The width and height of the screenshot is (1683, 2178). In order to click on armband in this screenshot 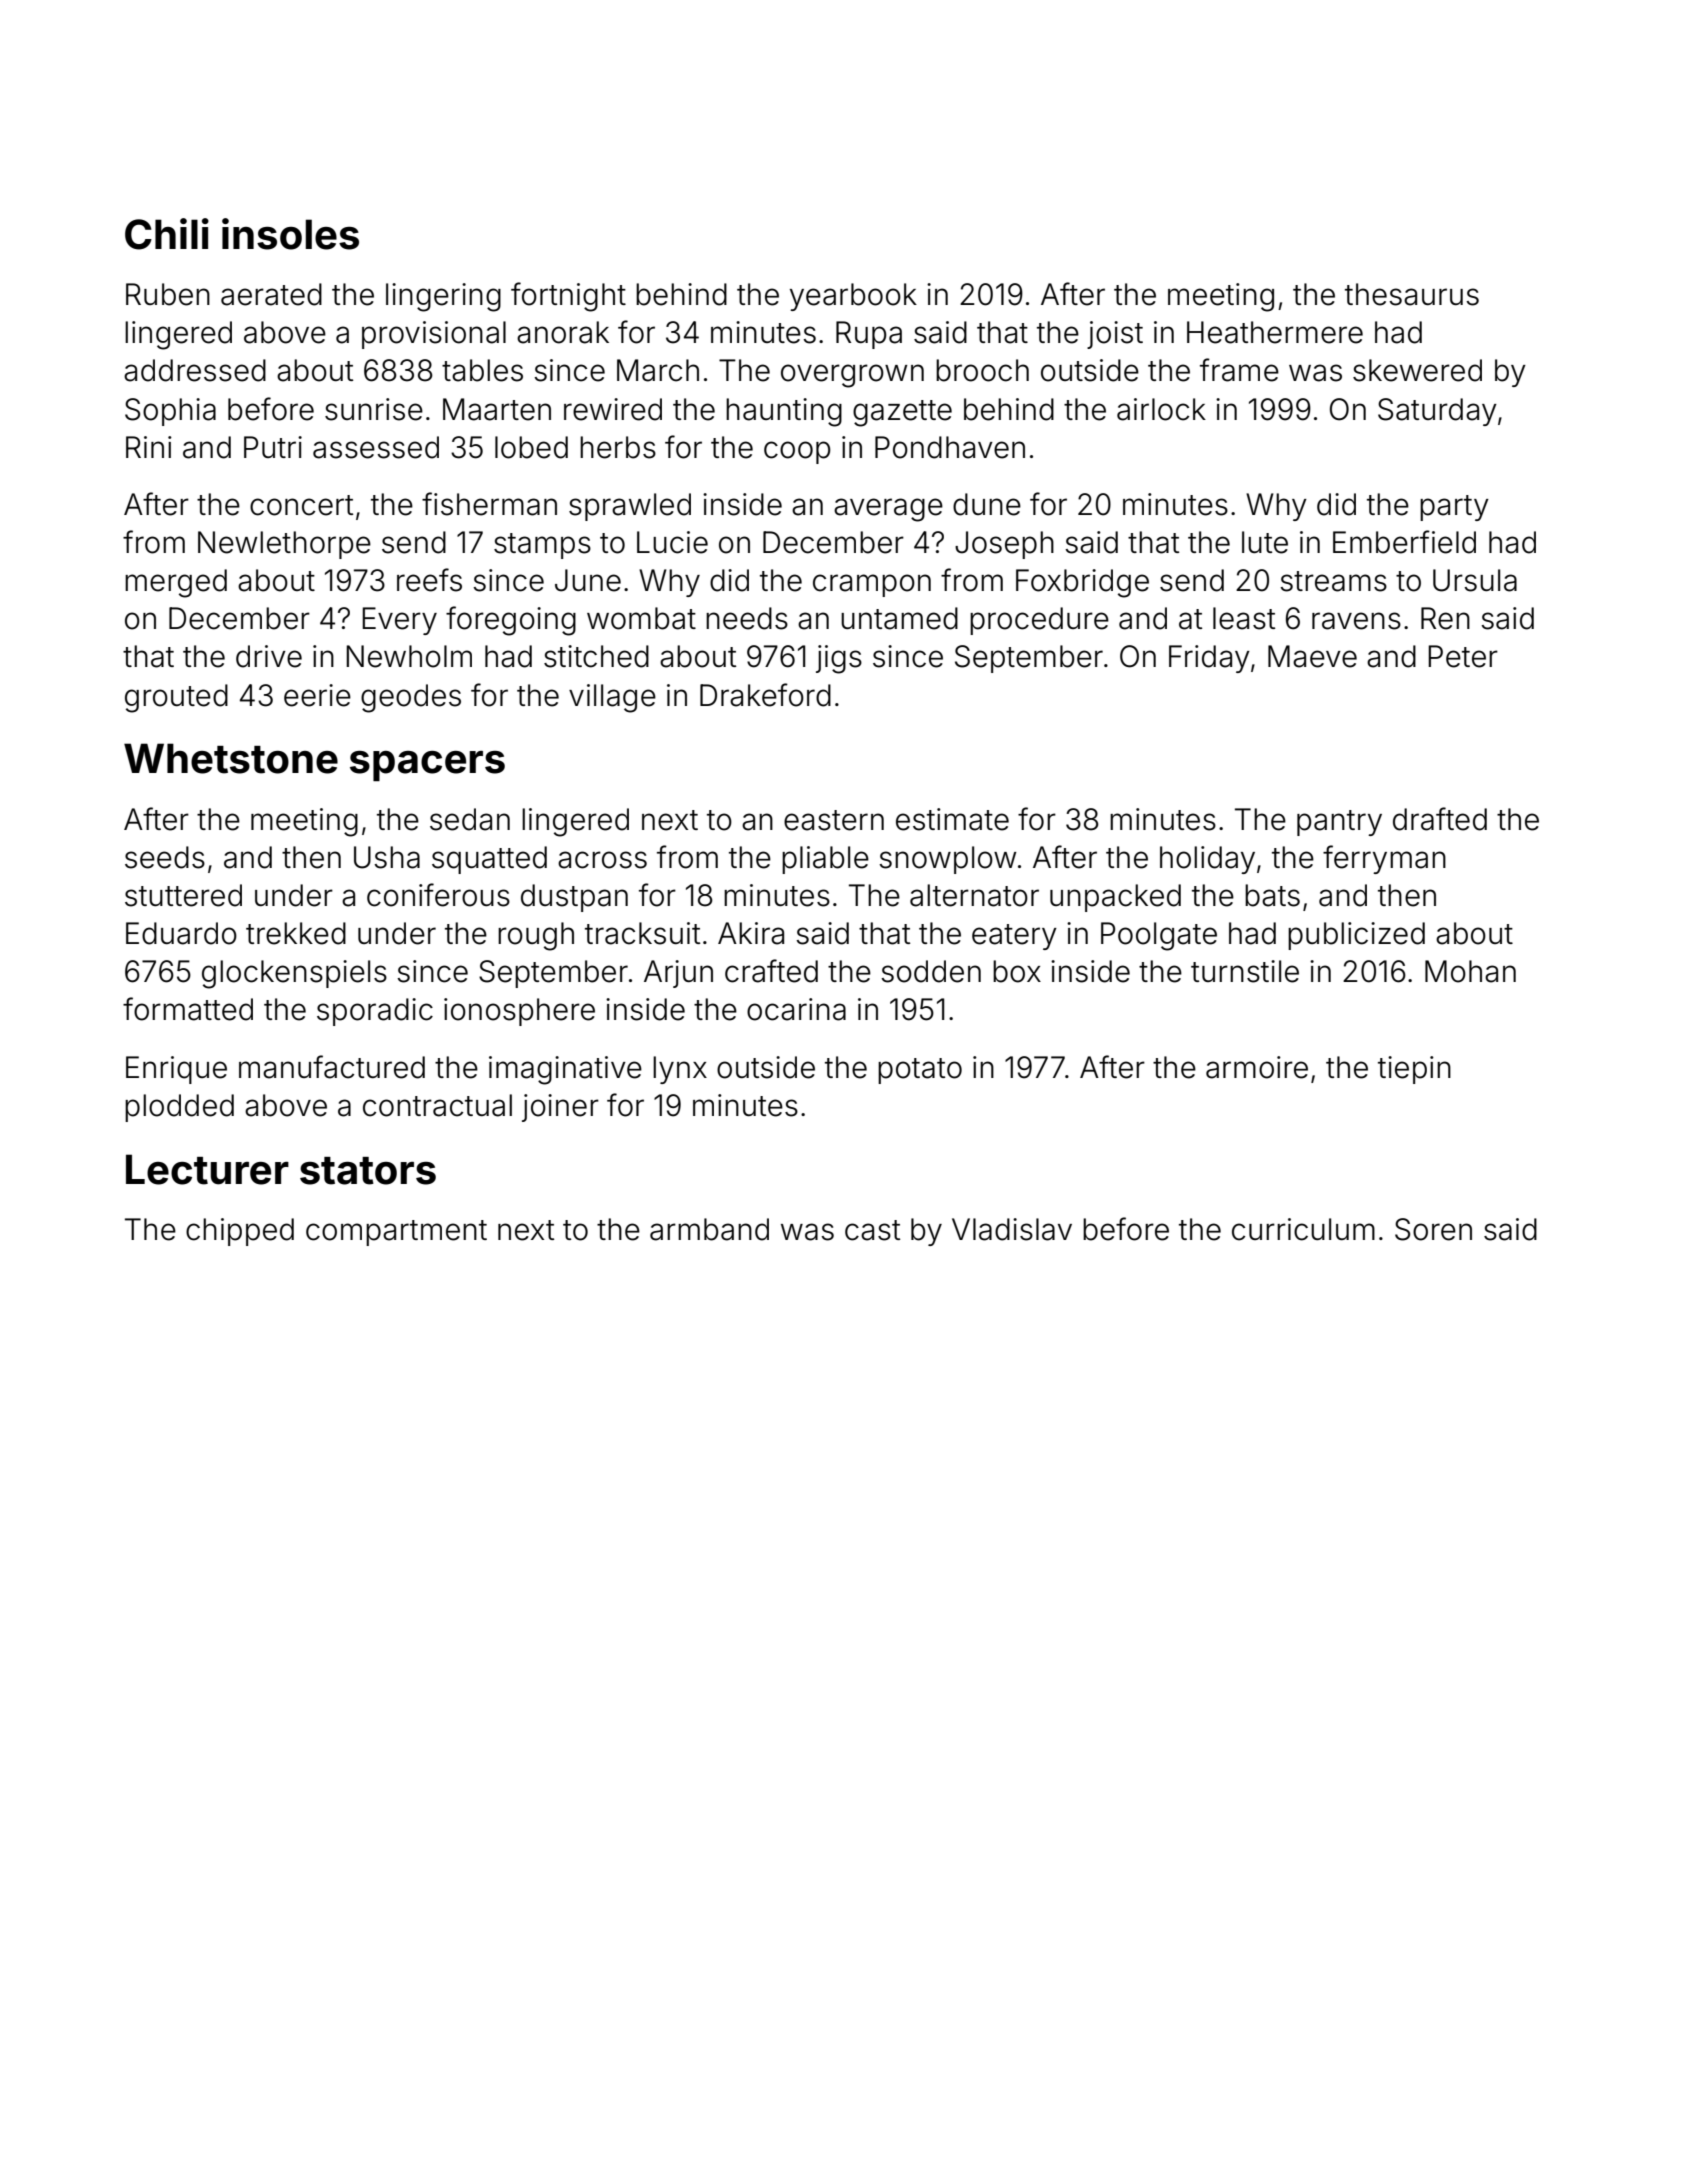, I will do `click(709, 1229)`.
